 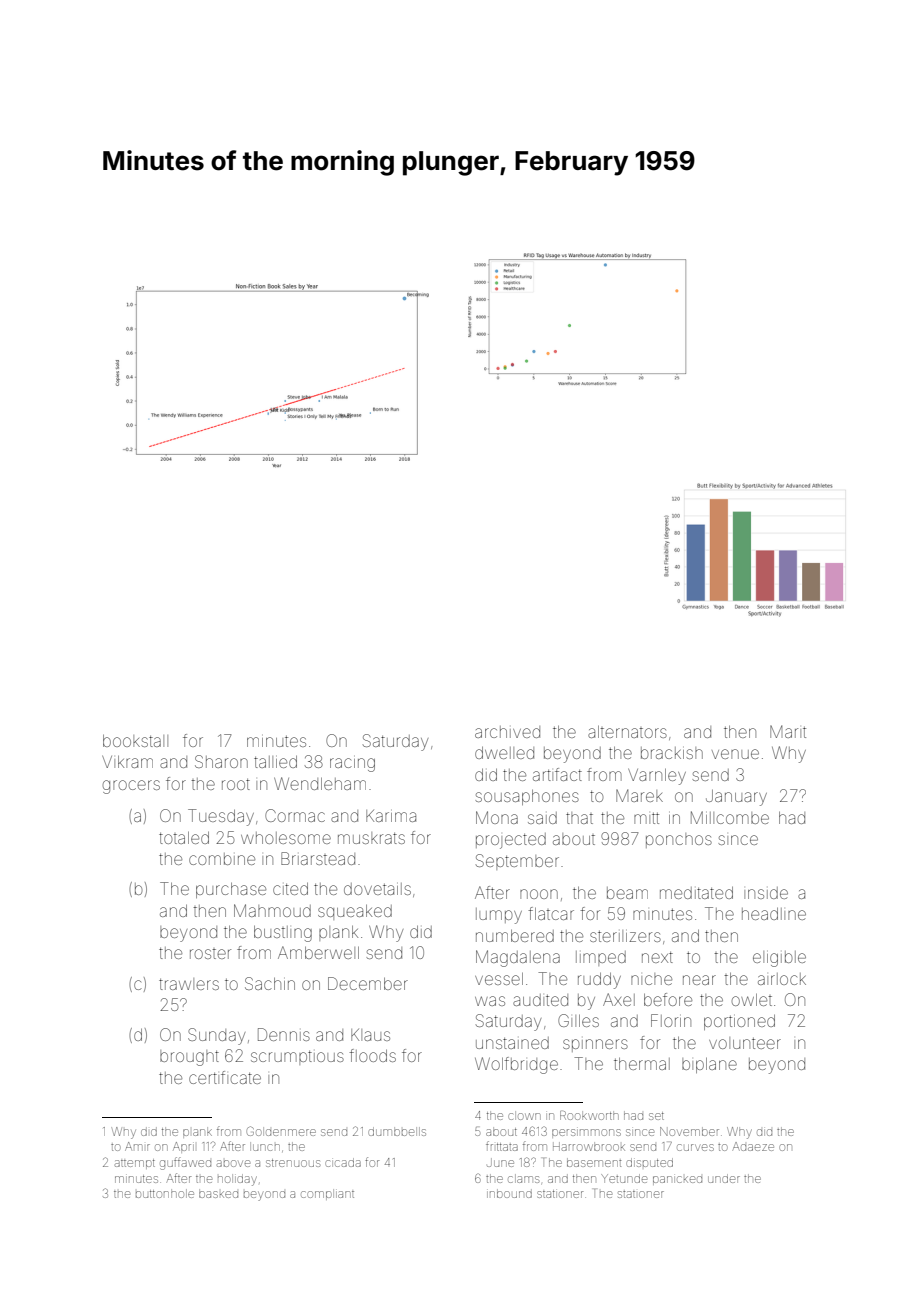 What do you see at coordinates (788, 731) in the image?
I see `Marit` at bounding box center [788, 731].
